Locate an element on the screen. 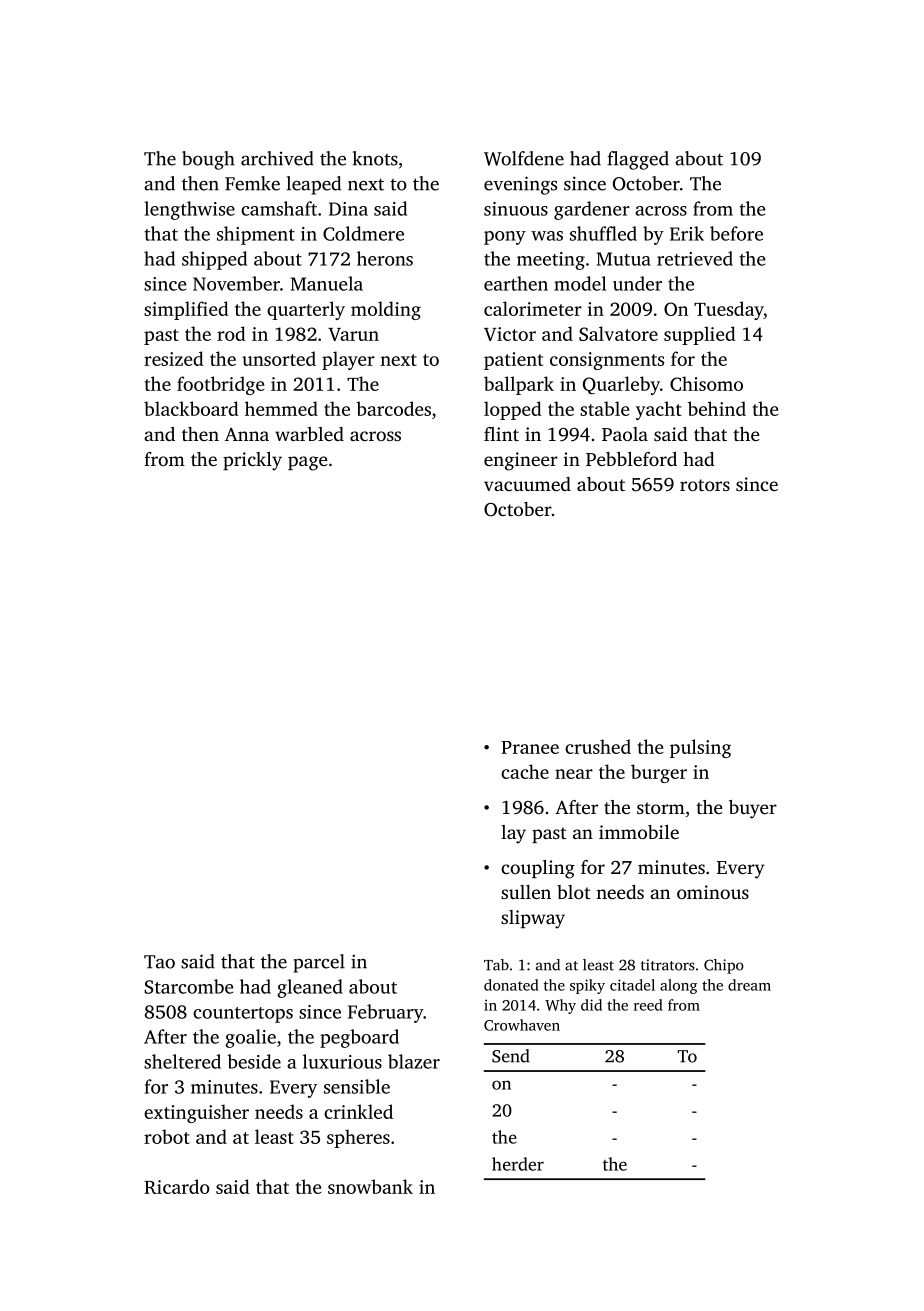 The height and width of the screenshot is (1311, 924). herons is located at coordinates (385, 258).
